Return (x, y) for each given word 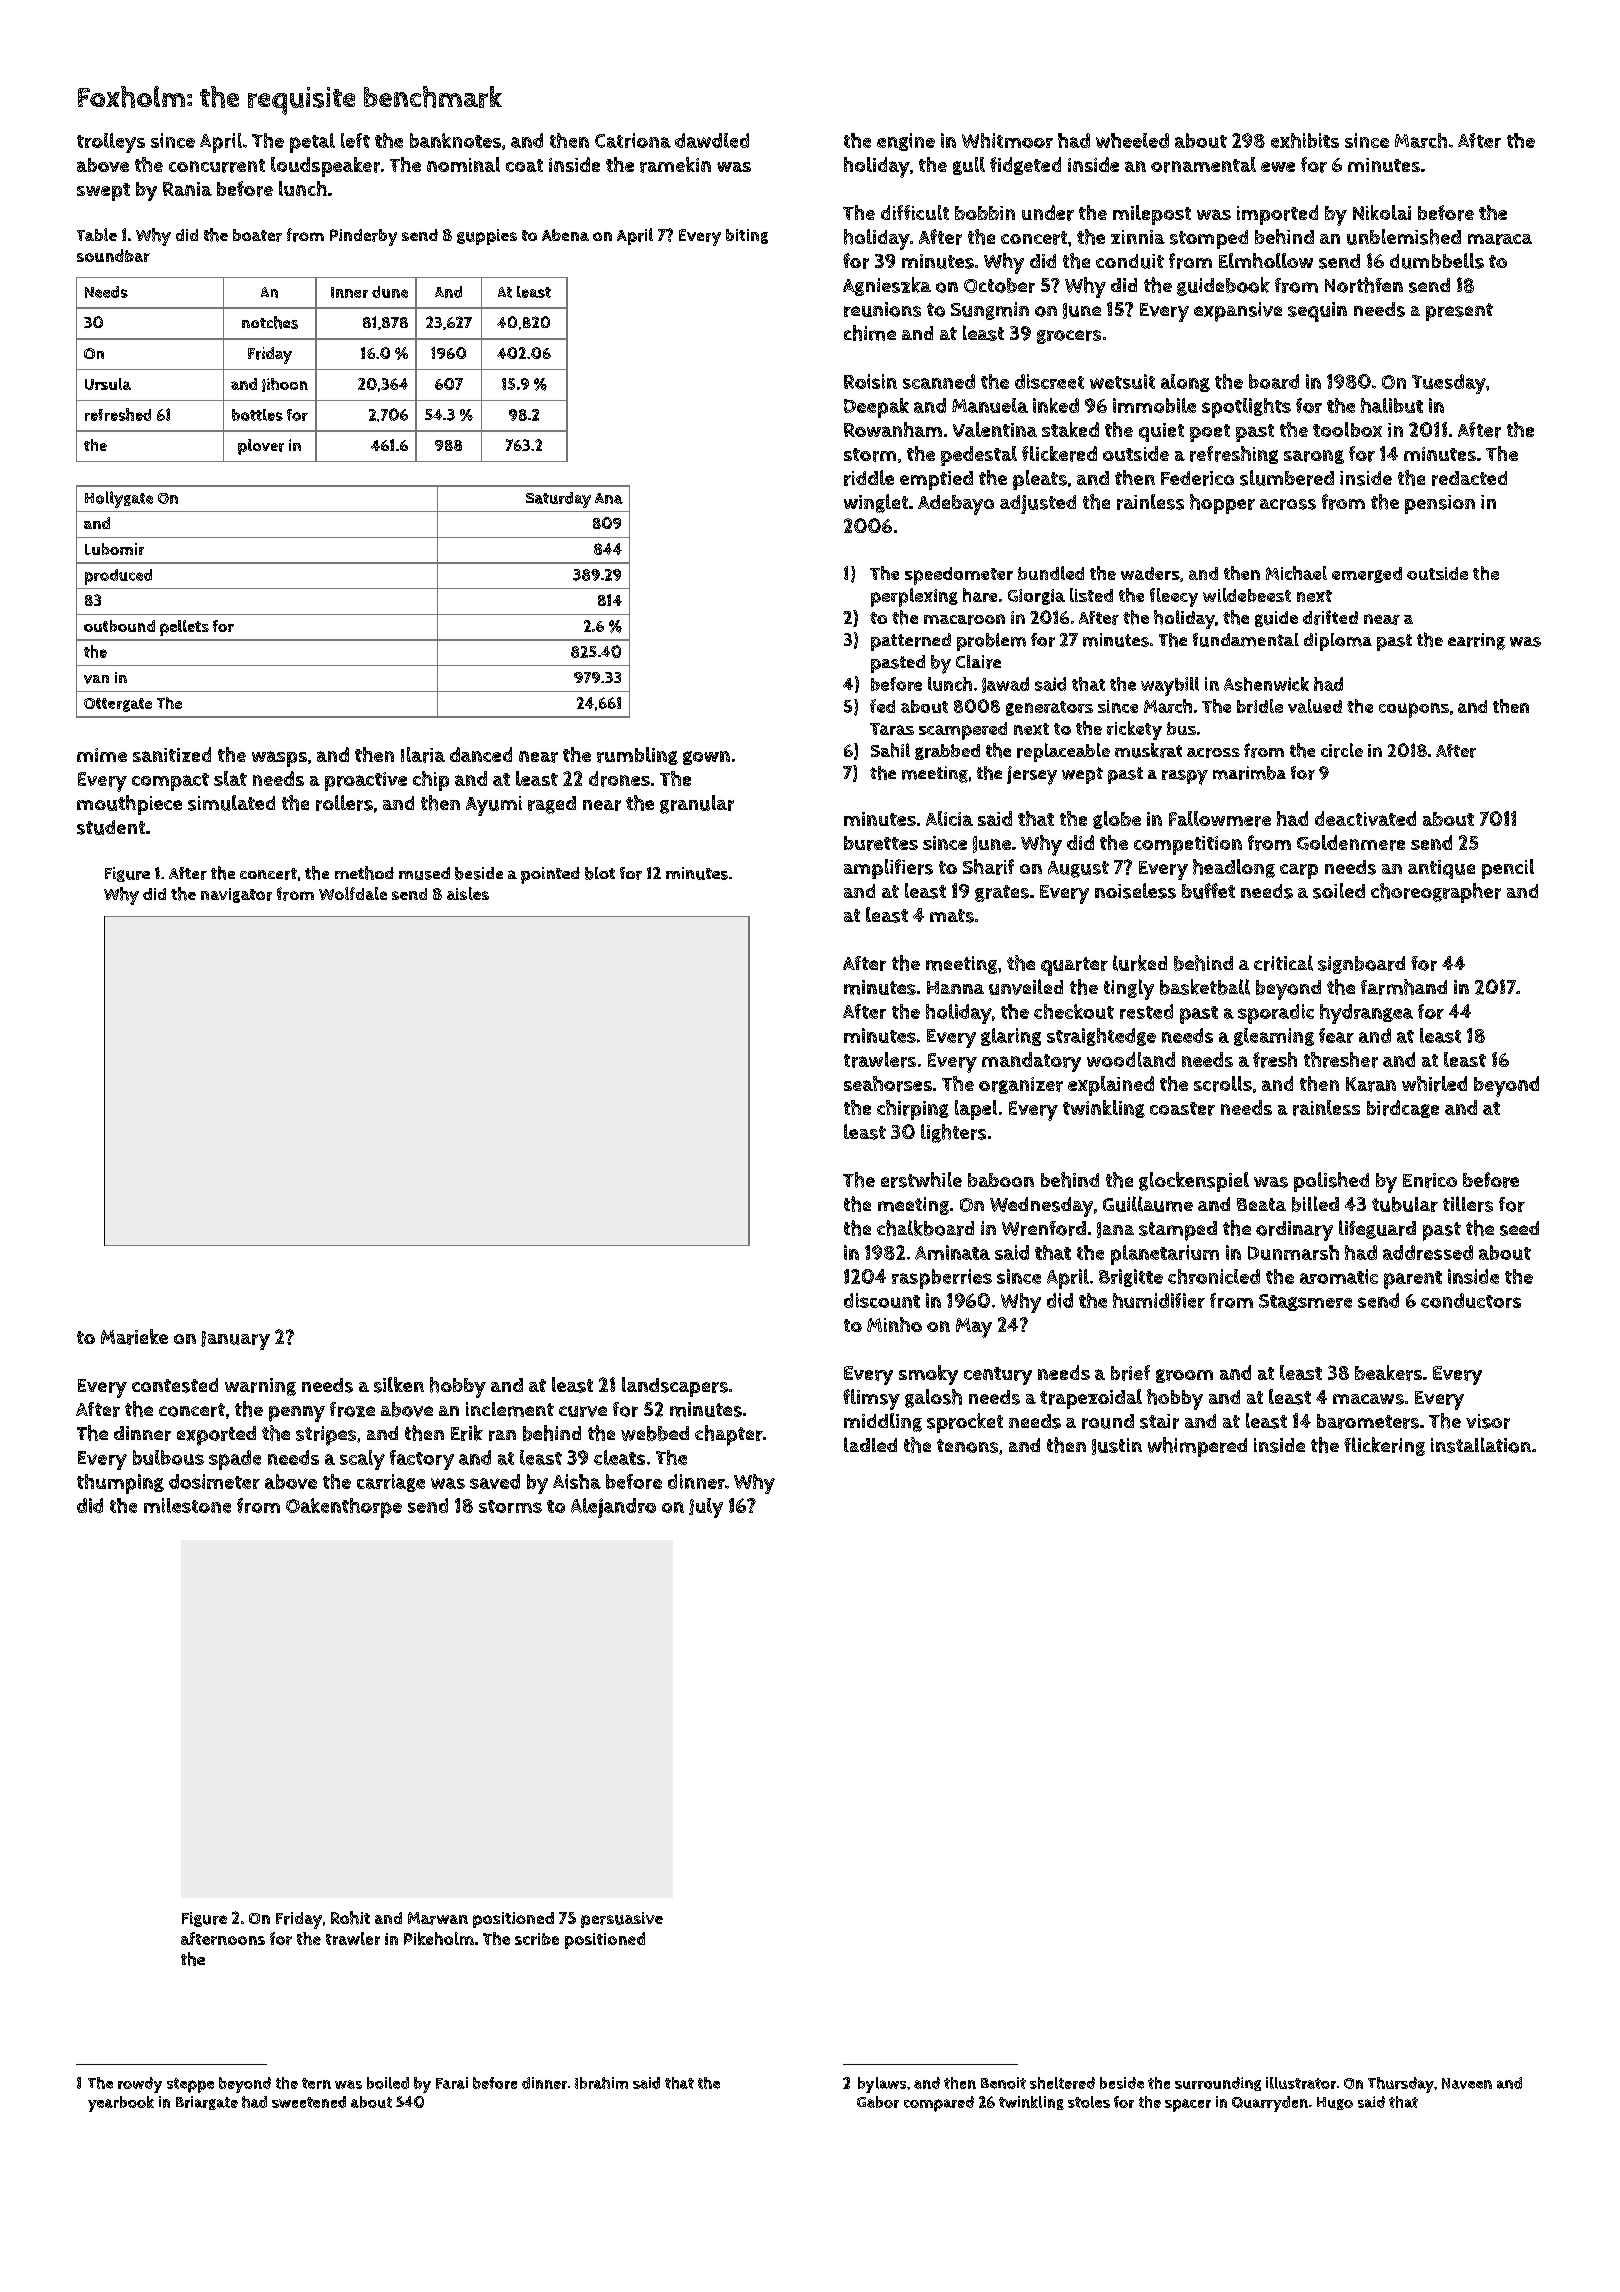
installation (1481, 1445)
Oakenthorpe (344, 1508)
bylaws (882, 2085)
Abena (565, 235)
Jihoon (285, 385)
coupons (1414, 710)
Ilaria (423, 755)
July (706, 1508)
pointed (550, 875)
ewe (1278, 167)
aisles (468, 893)
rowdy (140, 2085)
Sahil (890, 750)
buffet (1208, 891)
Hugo (1335, 2103)
